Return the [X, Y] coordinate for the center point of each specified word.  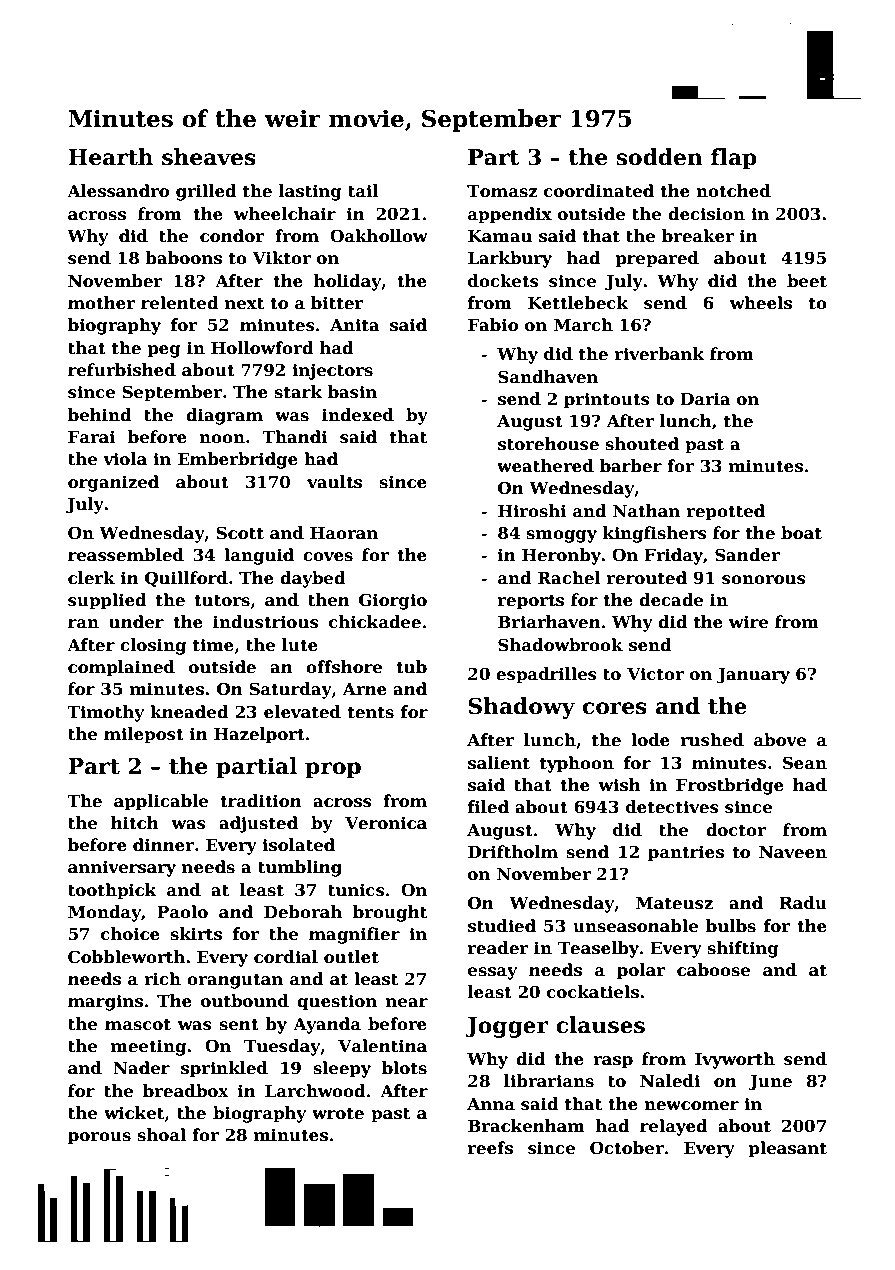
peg [164, 351]
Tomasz [502, 191]
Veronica [386, 823]
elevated [302, 712]
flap [734, 159]
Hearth [110, 157]
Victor [655, 674]
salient [499, 763]
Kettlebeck [578, 303]
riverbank [659, 354]
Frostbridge [730, 786]
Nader [141, 1068]
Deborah [303, 912]
